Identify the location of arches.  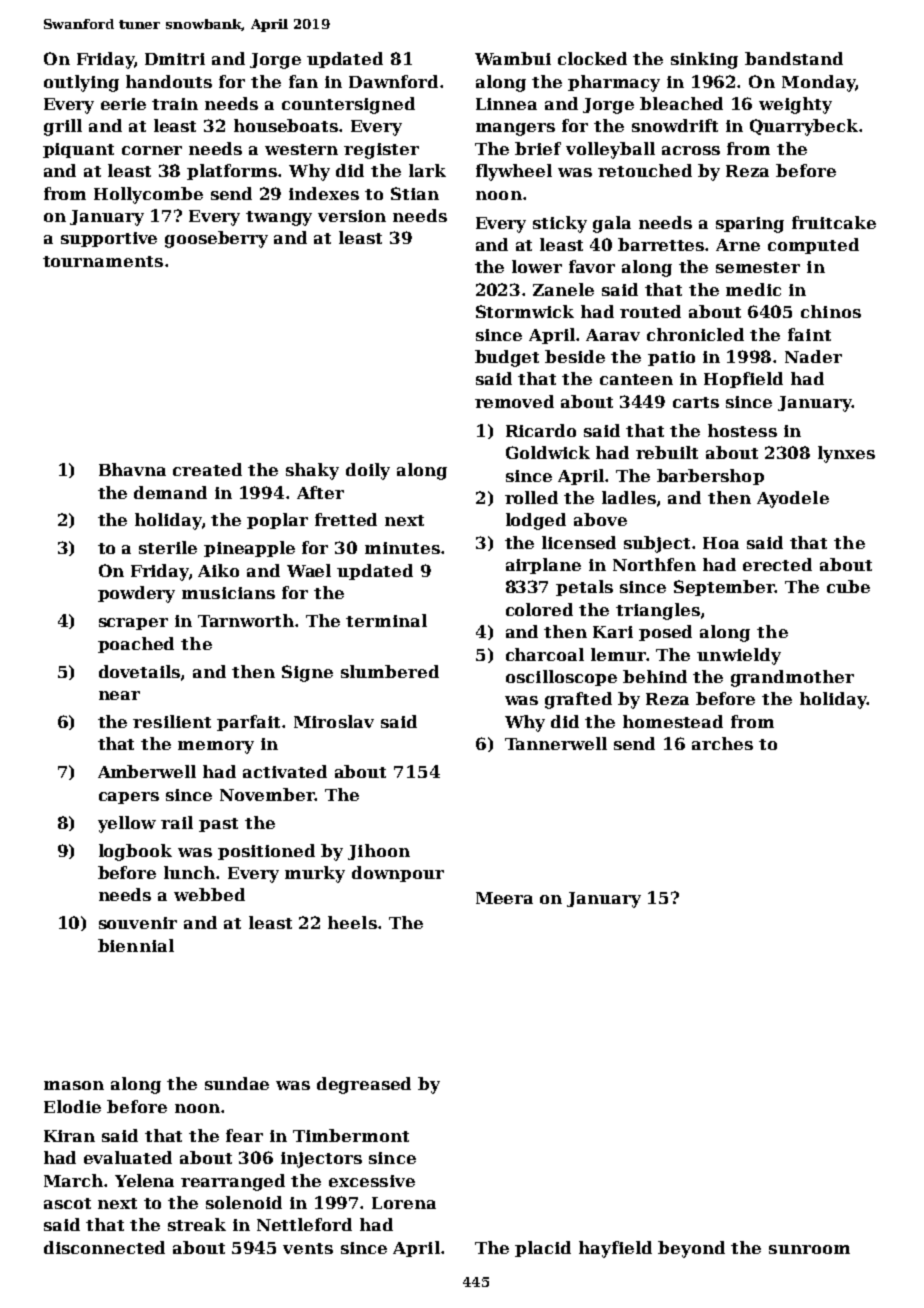
(722, 743).
